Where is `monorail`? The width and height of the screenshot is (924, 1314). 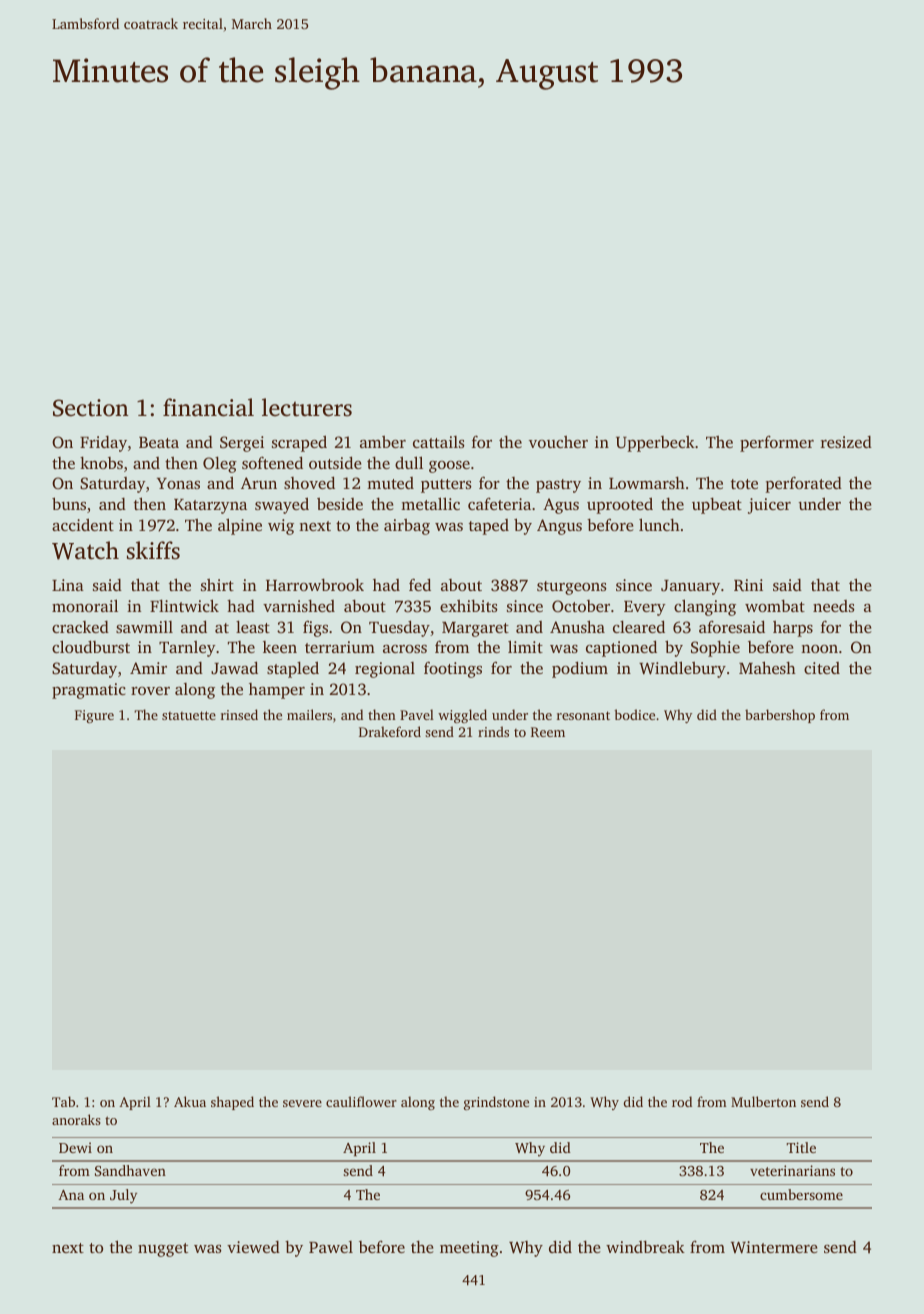 monorail is located at coordinates (85, 605).
